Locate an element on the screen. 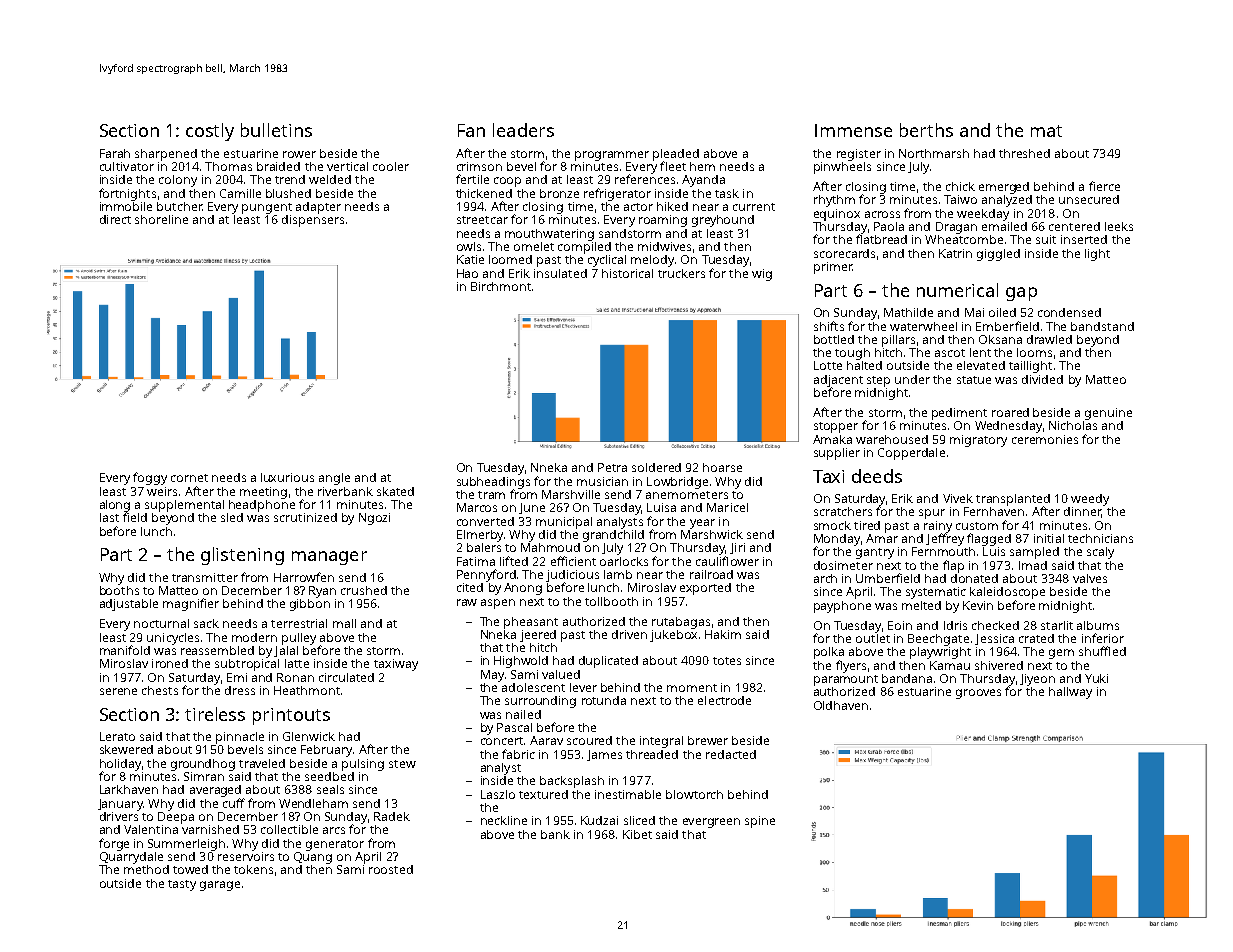 The height and width of the screenshot is (952, 1233). coop is located at coordinates (507, 182).
